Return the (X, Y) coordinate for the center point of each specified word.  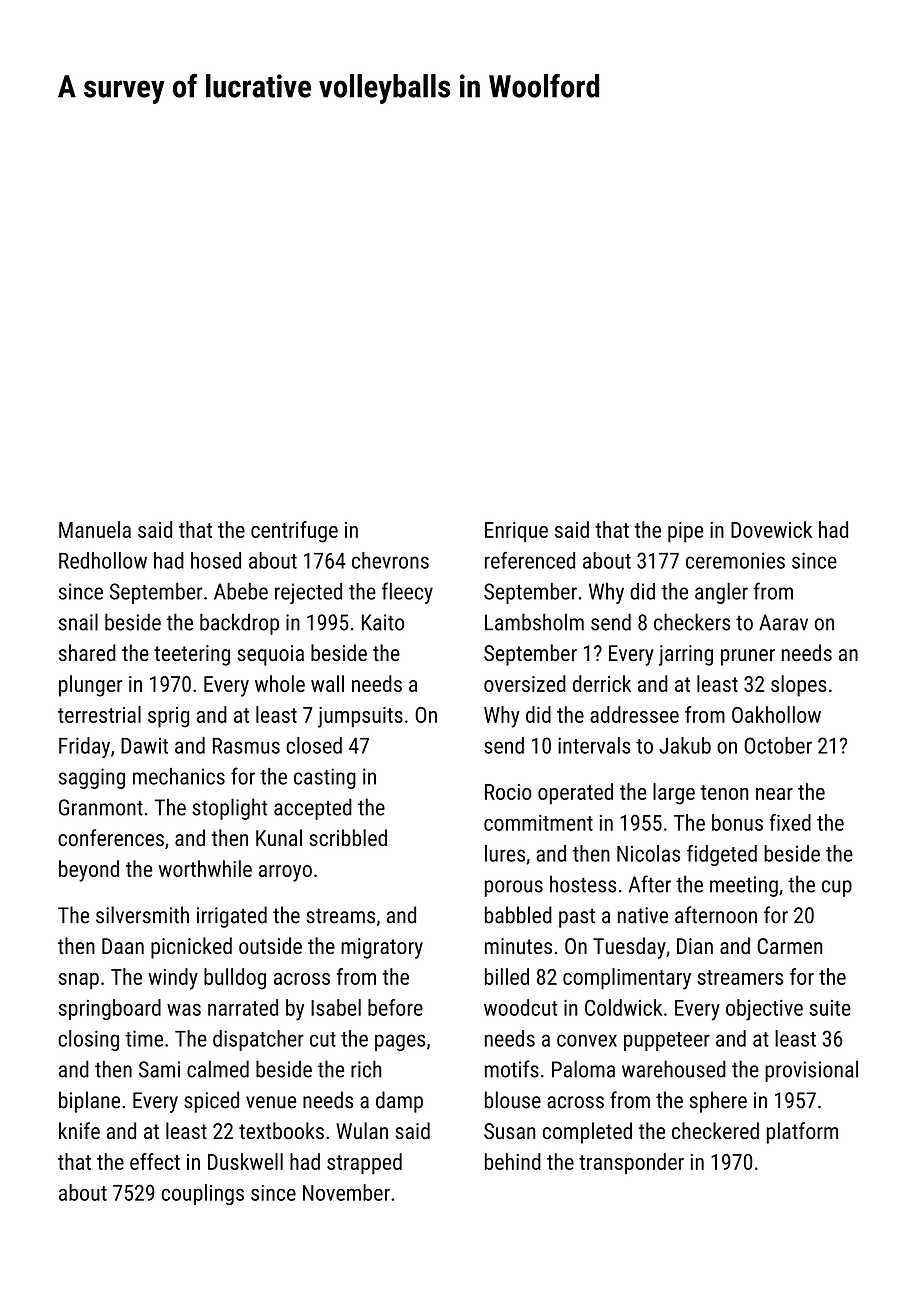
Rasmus (246, 746)
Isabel (336, 1007)
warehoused (674, 1069)
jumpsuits (360, 717)
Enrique (516, 532)
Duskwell (245, 1161)
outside (270, 945)
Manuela (95, 529)
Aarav (783, 622)
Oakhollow (776, 714)
